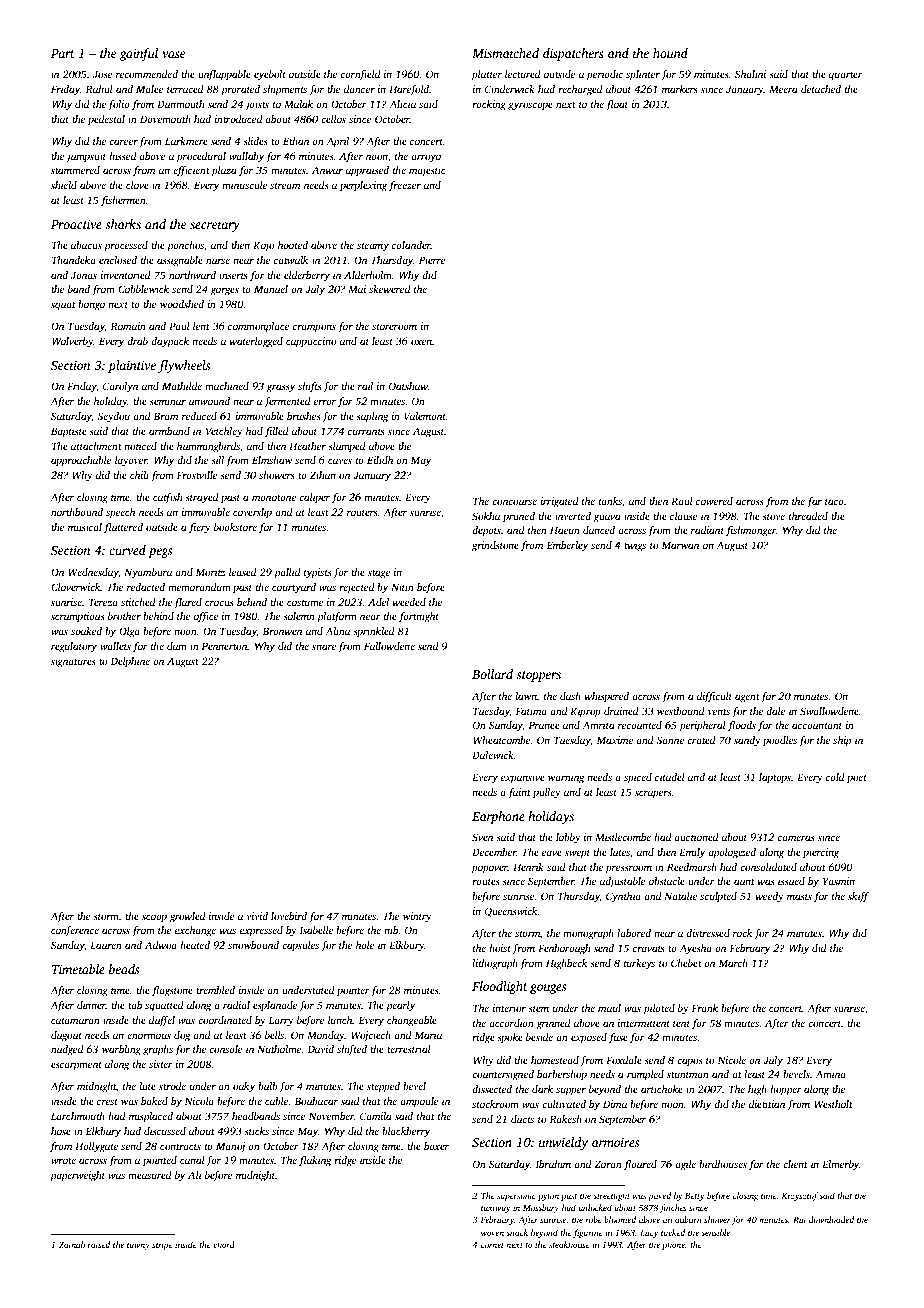 The width and height of the screenshot is (924, 1308). Describe the element at coordinates (747, 741) in the screenshot. I see `sandy` at that location.
